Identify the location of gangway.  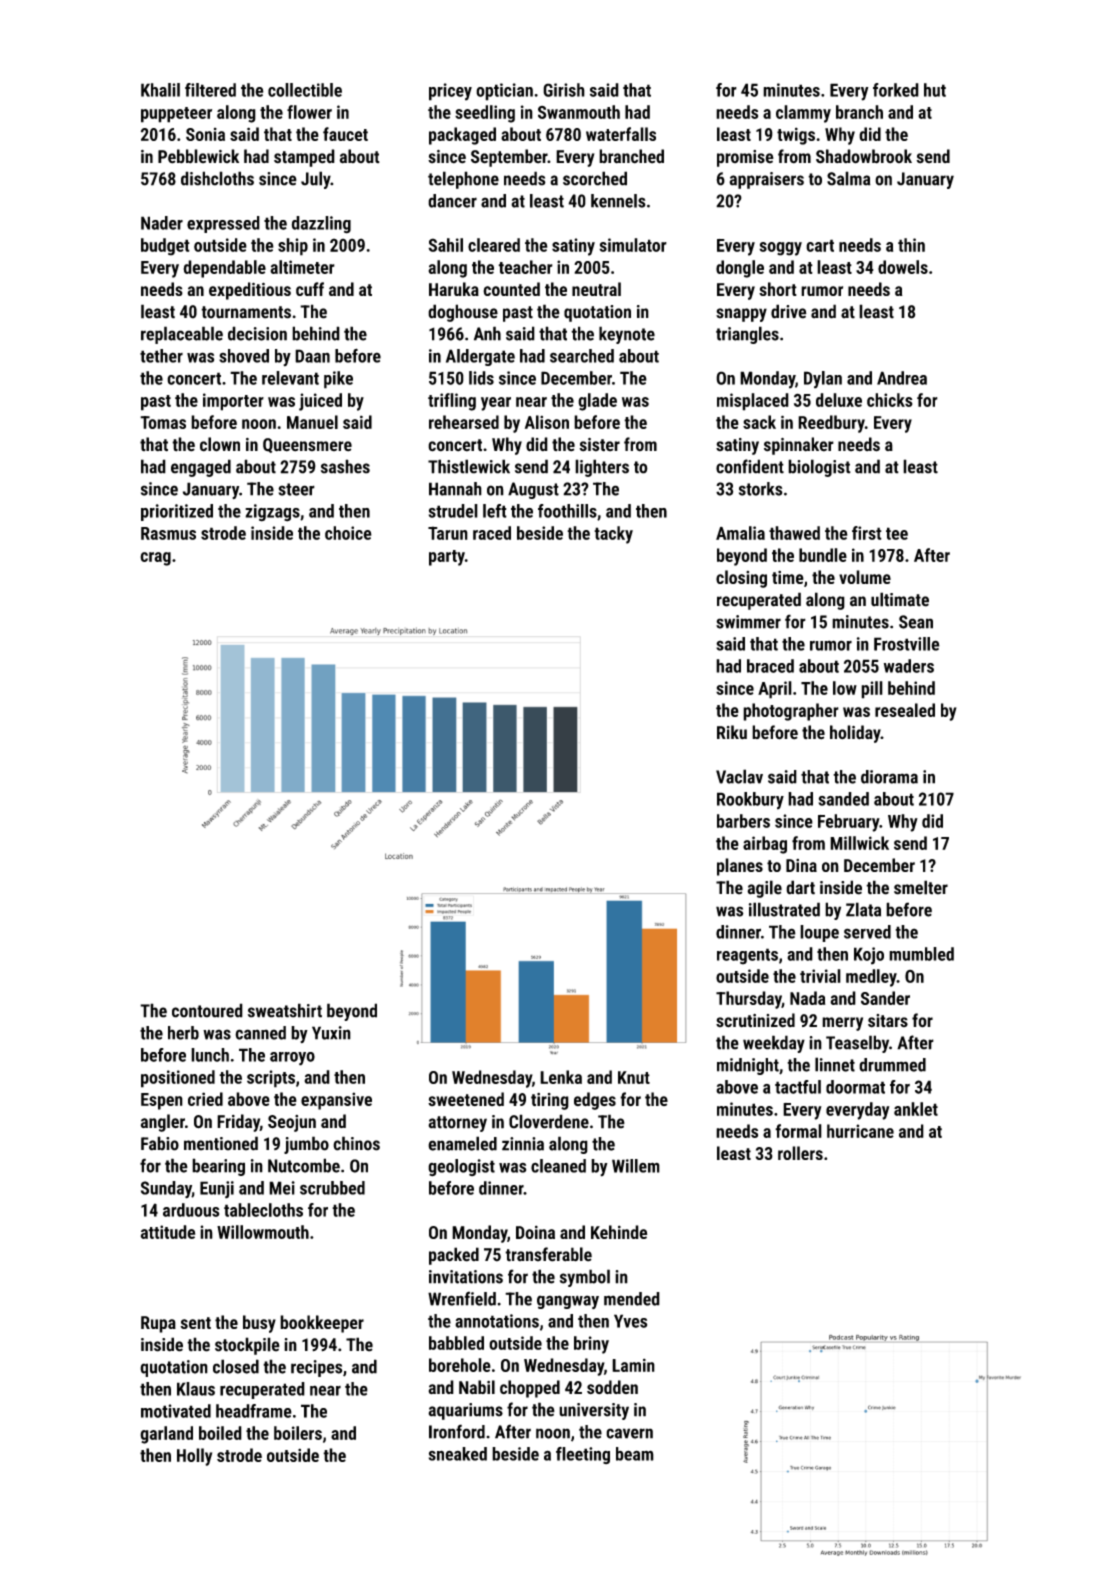
(568, 1302).
